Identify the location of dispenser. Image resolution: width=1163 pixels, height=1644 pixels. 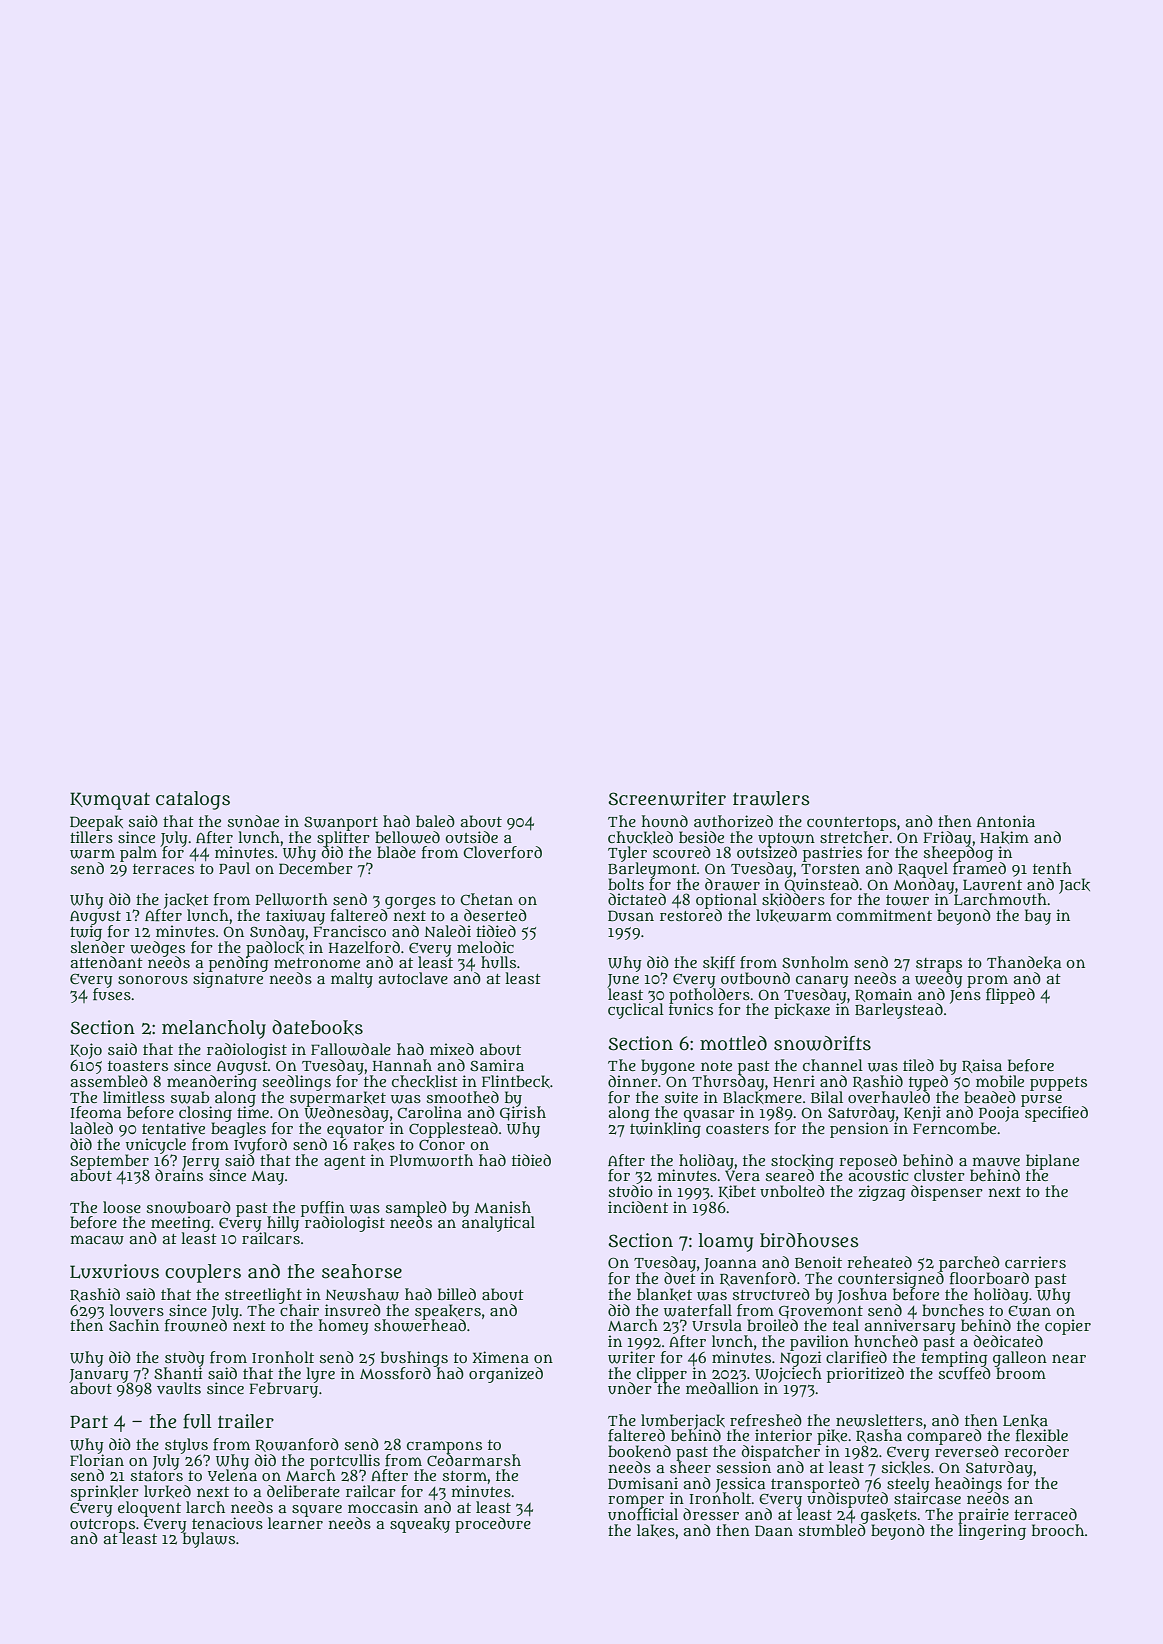
(947, 1193).
